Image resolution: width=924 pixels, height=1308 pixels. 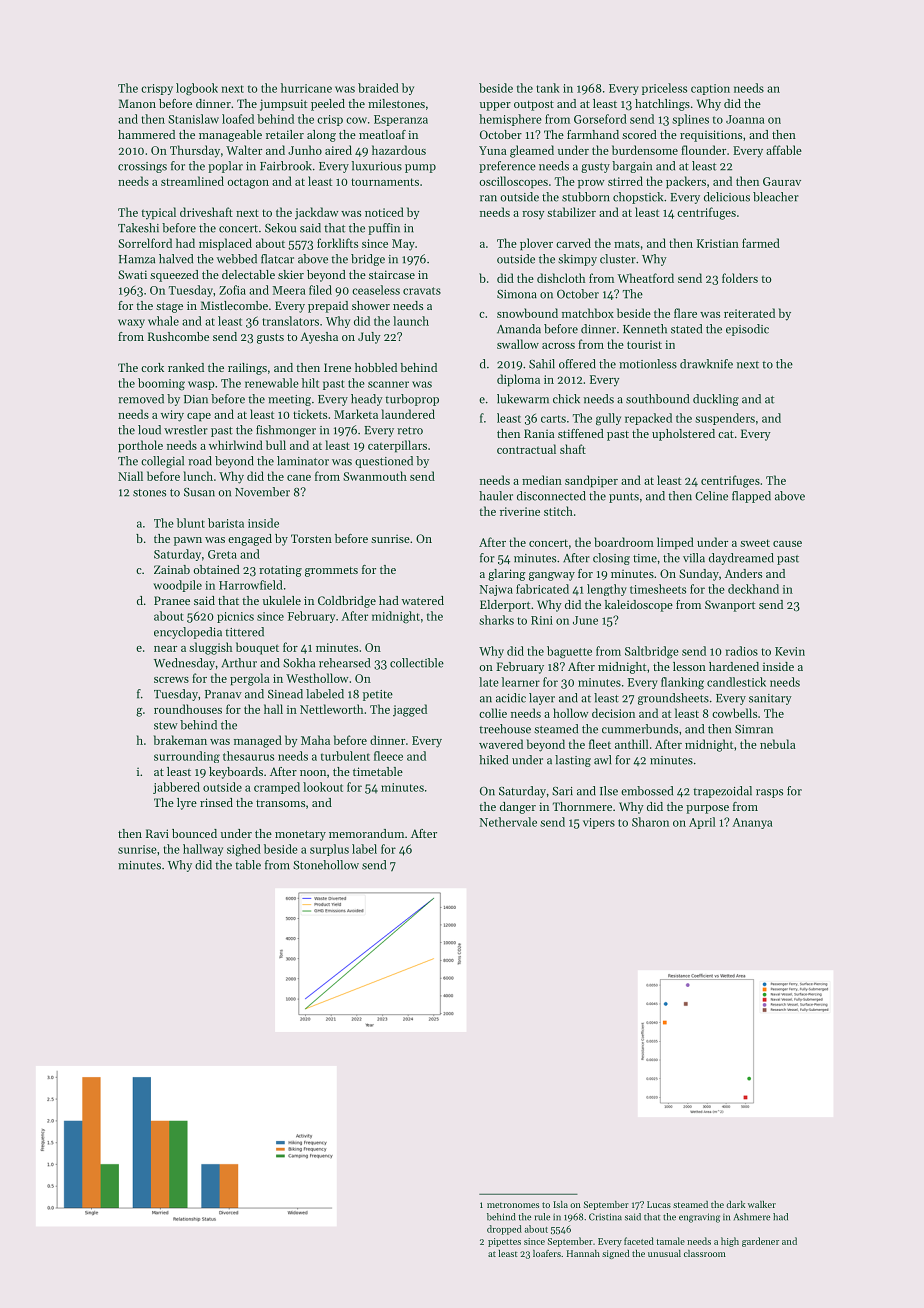 I want to click on rosy, so click(x=533, y=215).
